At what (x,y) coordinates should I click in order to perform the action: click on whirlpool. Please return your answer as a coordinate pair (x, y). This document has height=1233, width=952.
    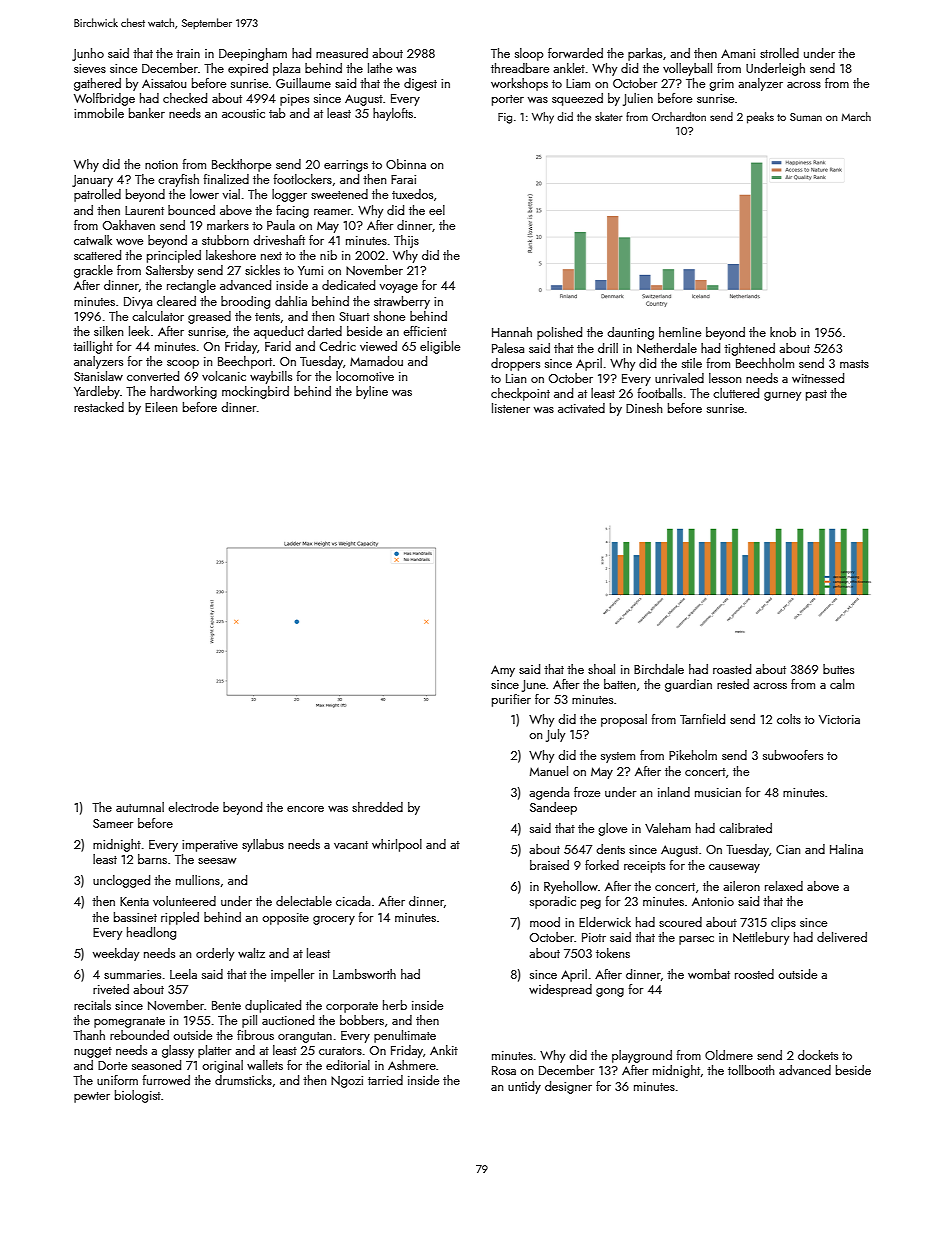
    Looking at the image, I should click on (397, 845).
